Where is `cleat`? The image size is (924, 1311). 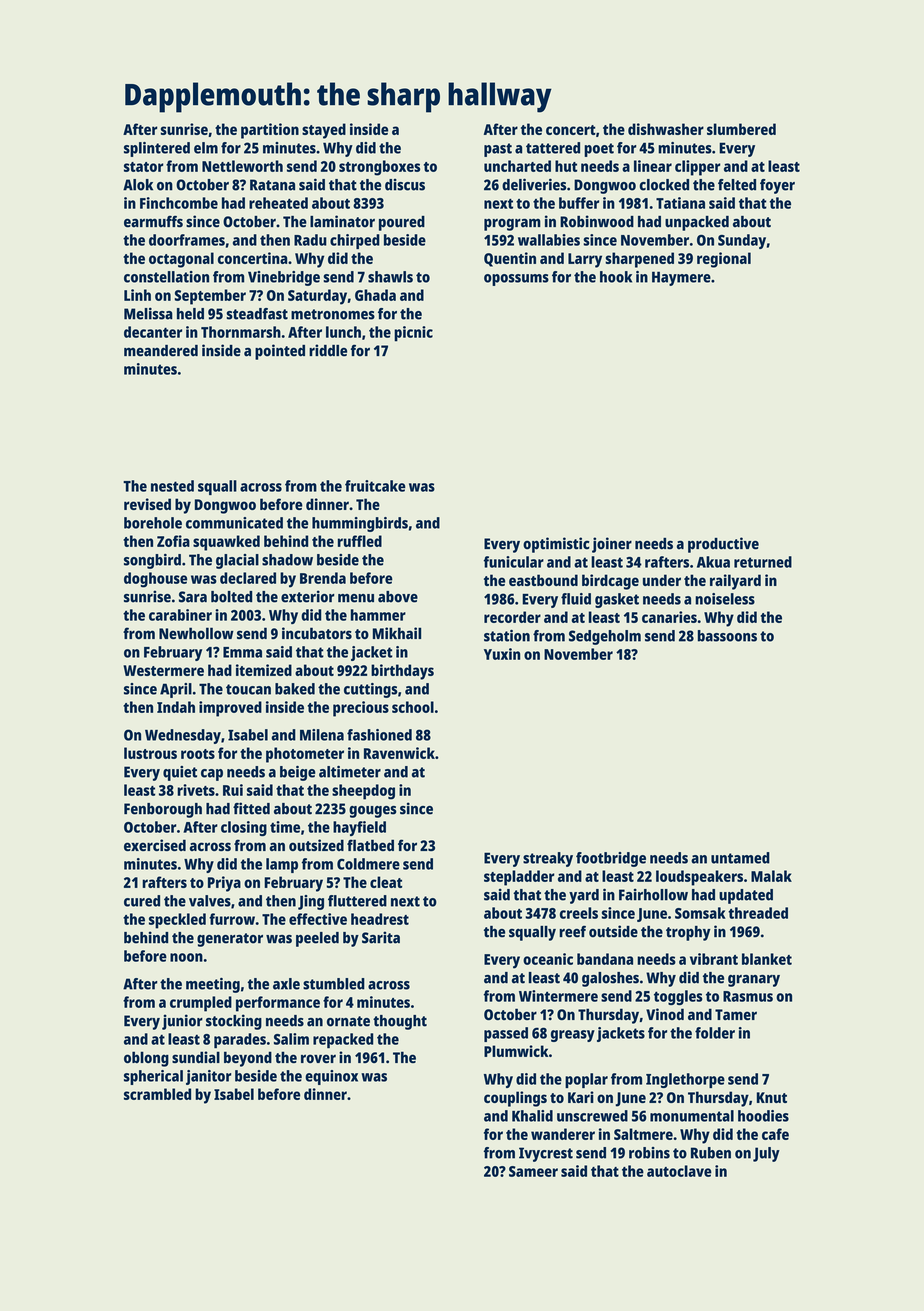 cleat is located at coordinates (386, 882).
